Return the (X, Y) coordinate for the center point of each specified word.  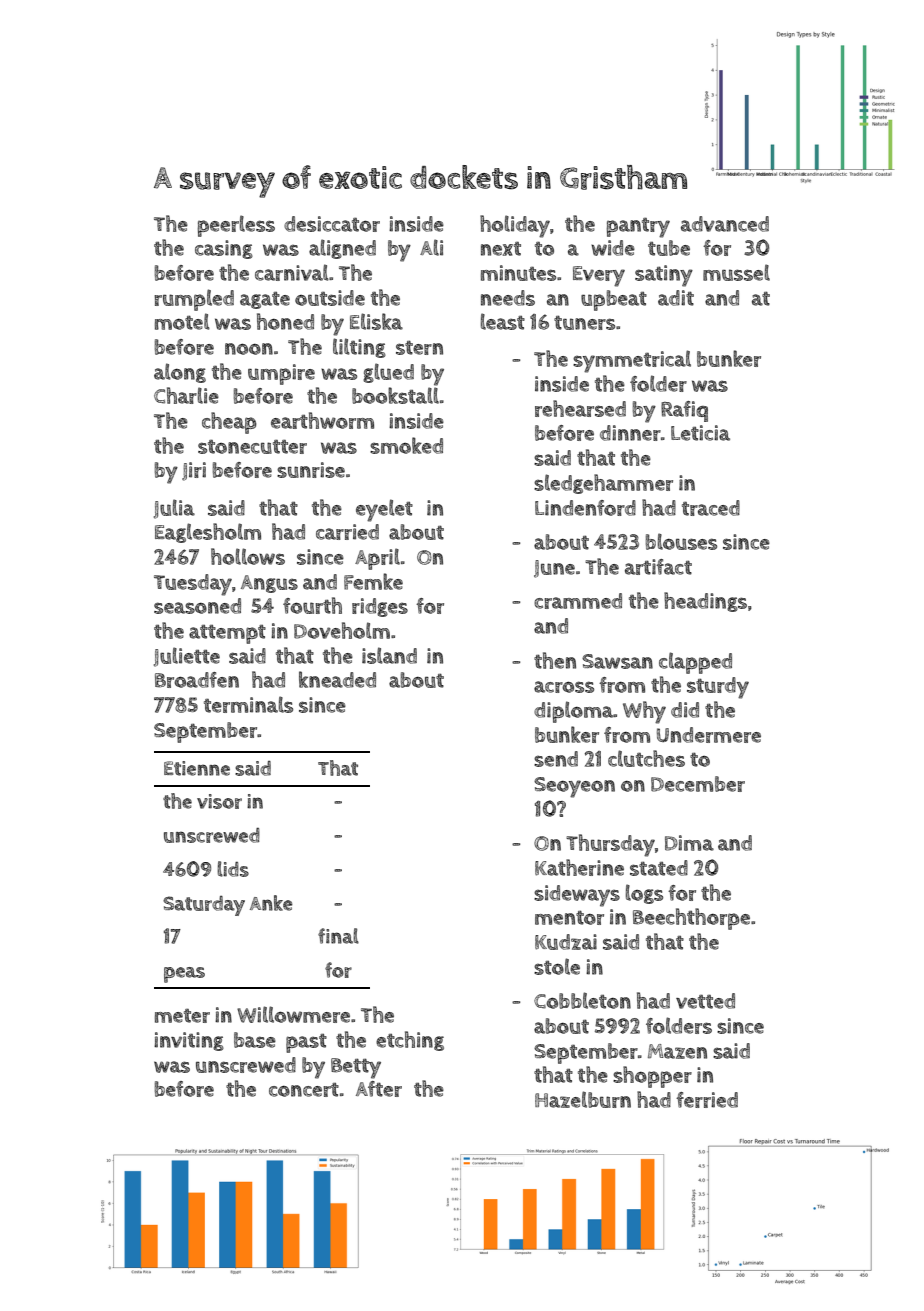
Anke (271, 903)
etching (410, 1041)
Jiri (194, 471)
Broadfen (197, 680)
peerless (236, 226)
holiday (515, 226)
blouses (681, 541)
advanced (725, 224)
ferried (707, 1100)
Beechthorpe (691, 919)
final (338, 936)
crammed (578, 601)
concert (304, 1090)
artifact (658, 567)
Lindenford (585, 508)
